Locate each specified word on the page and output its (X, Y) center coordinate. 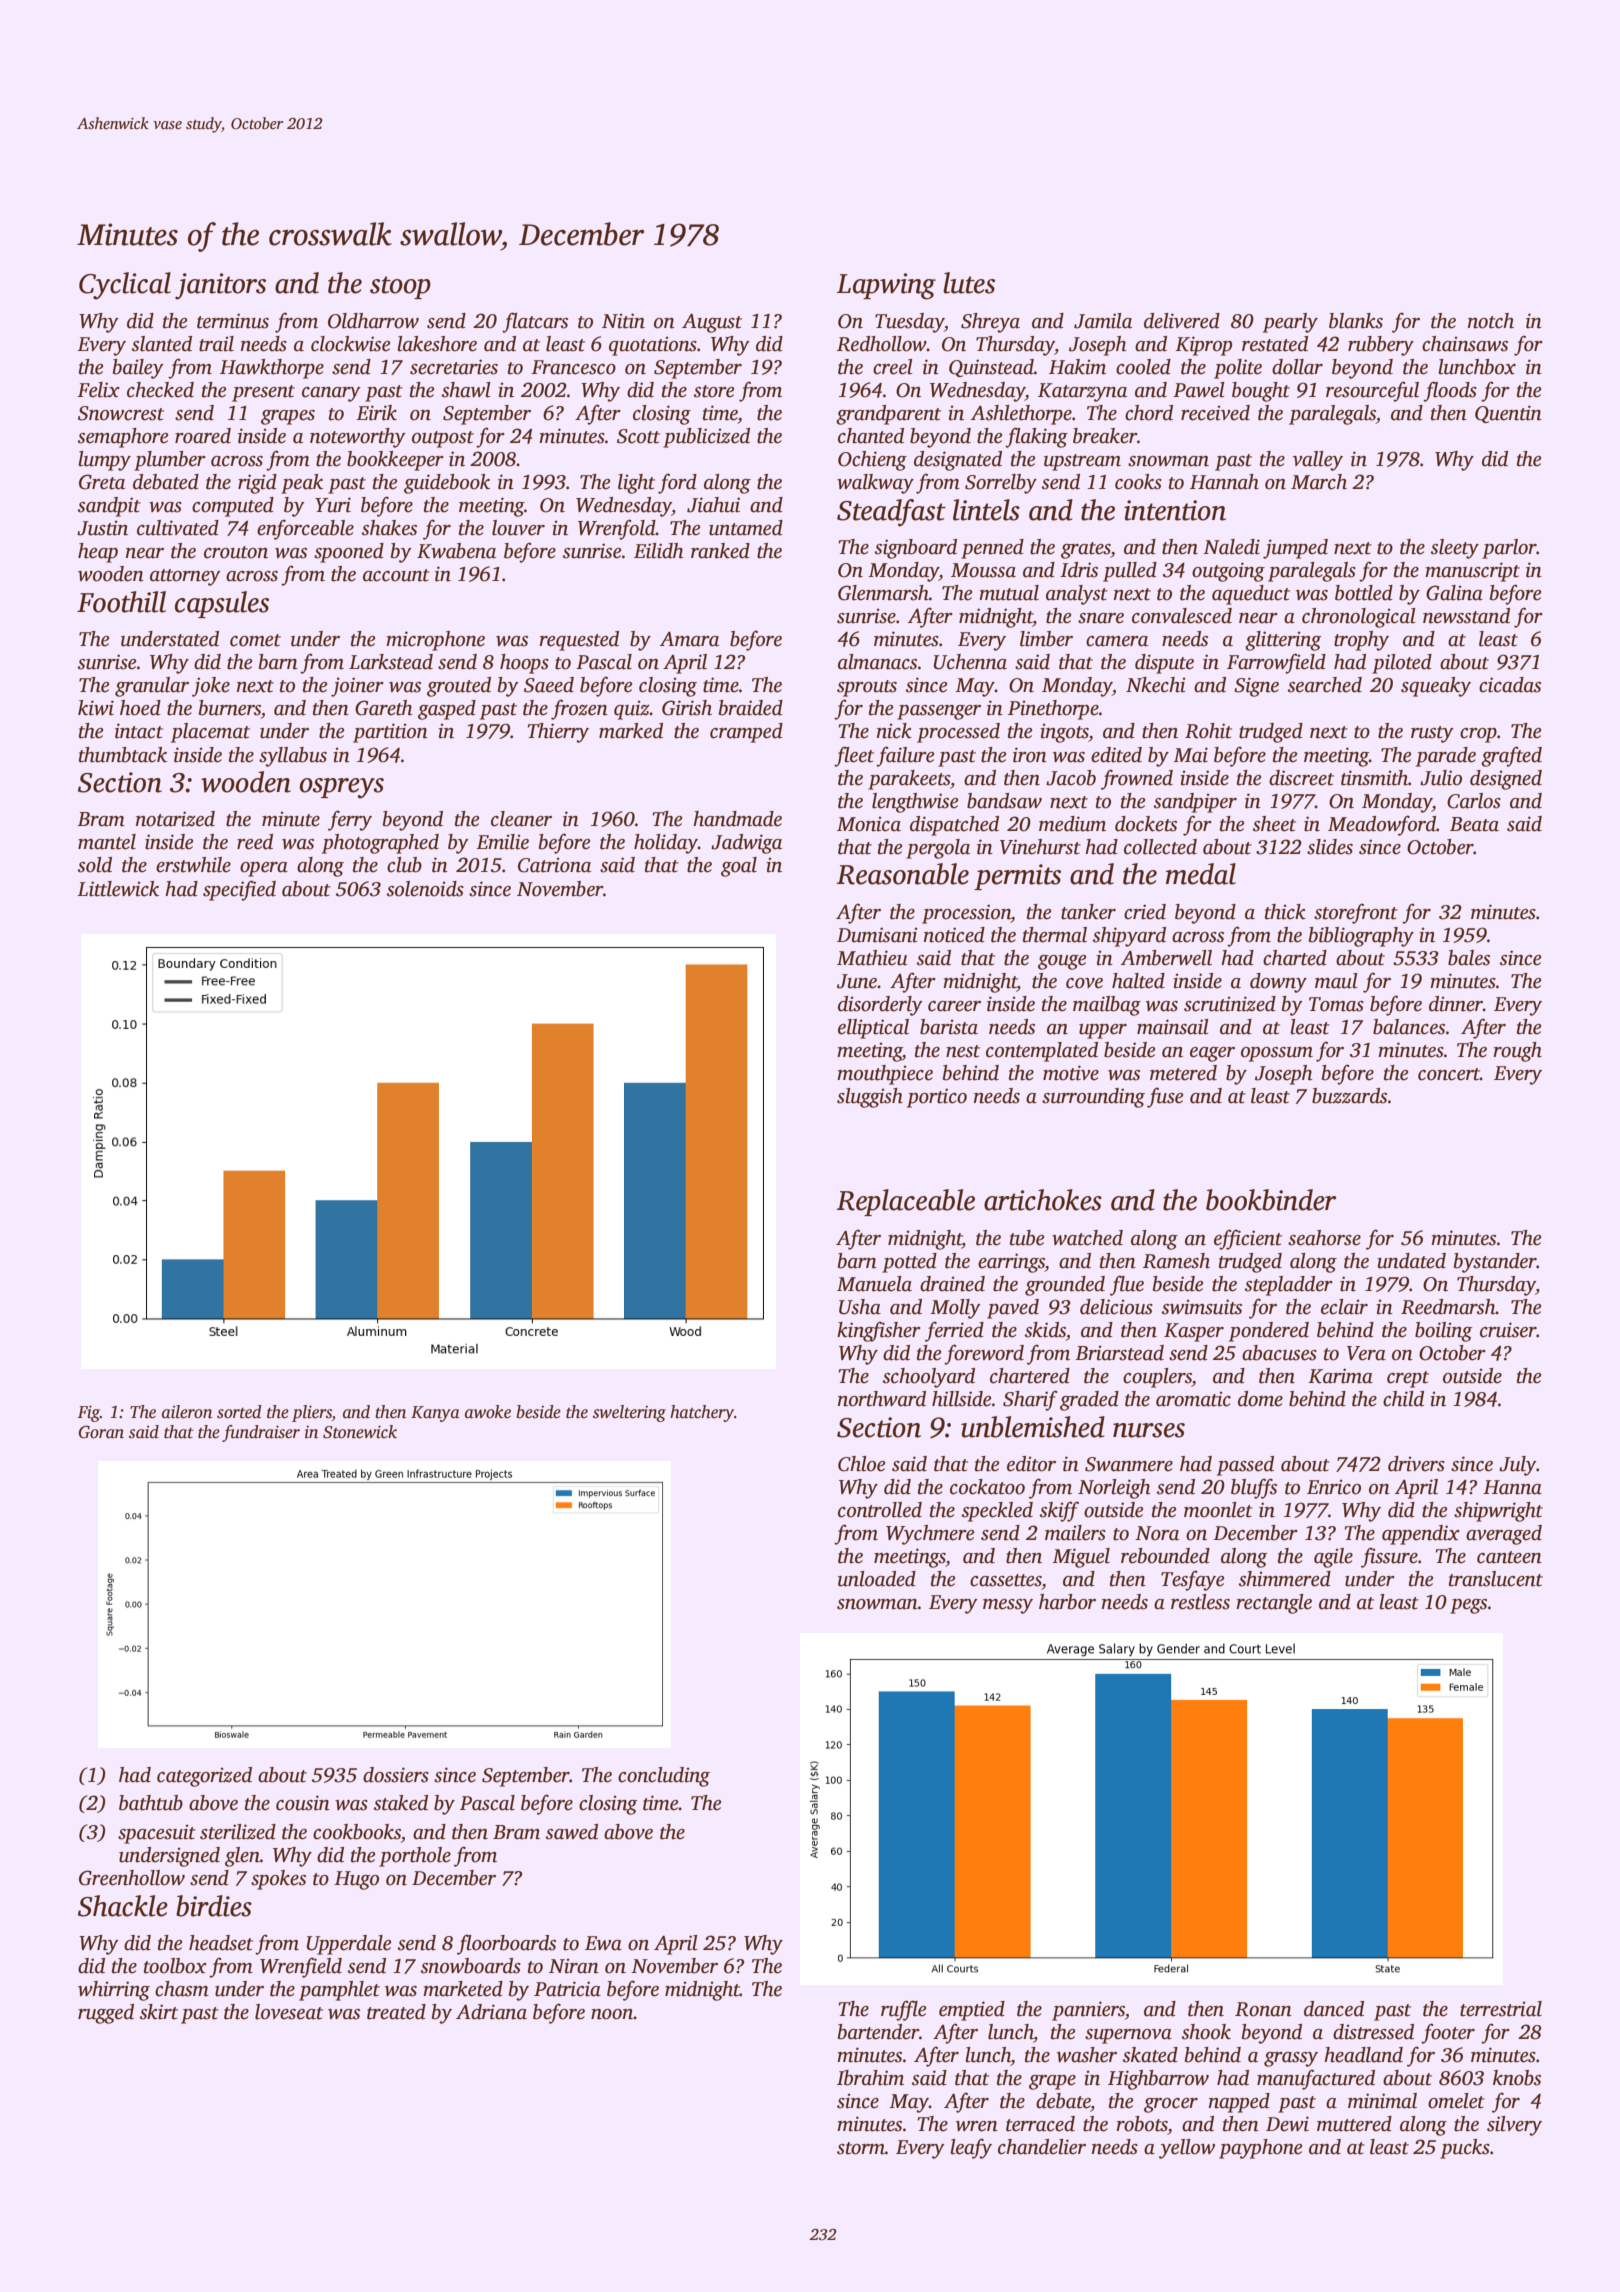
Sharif (1030, 1400)
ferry (350, 820)
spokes (278, 1880)
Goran (101, 1432)
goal (739, 867)
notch (1491, 321)
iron (1030, 755)
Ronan (1263, 2009)
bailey (138, 369)
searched (1325, 685)
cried (1145, 912)
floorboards (506, 1944)
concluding (664, 1777)
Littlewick (118, 889)
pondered (1269, 1332)
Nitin (623, 321)
